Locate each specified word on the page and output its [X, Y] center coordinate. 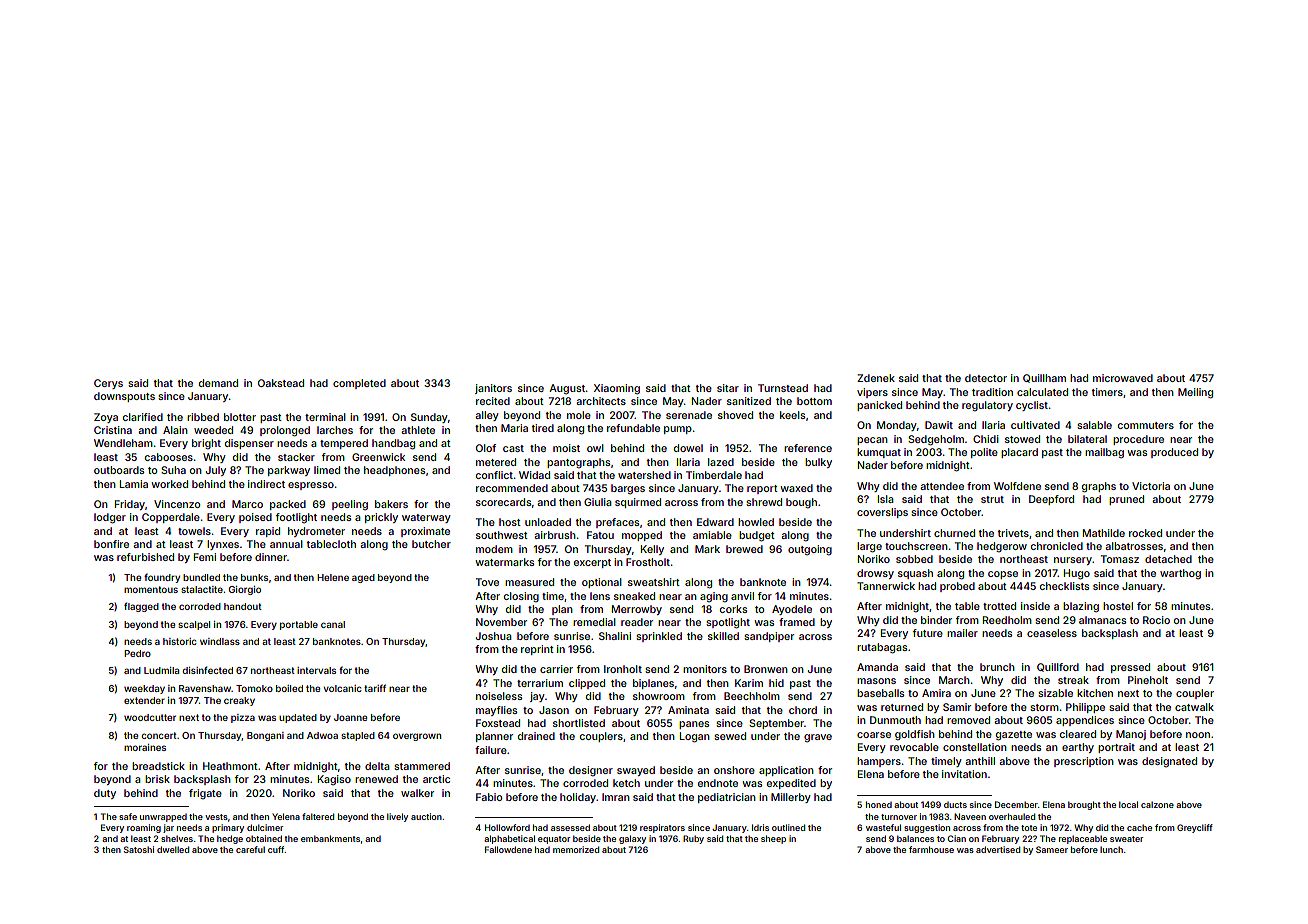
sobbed [914, 559]
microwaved [1123, 378]
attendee [942, 486]
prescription [1084, 762]
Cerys [108, 384]
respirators [662, 828]
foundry [162, 578]
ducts [955, 805]
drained [536, 736]
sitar [728, 388]
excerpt [592, 563]
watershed [644, 475]
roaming [144, 828]
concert [159, 735]
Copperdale [171, 518]
